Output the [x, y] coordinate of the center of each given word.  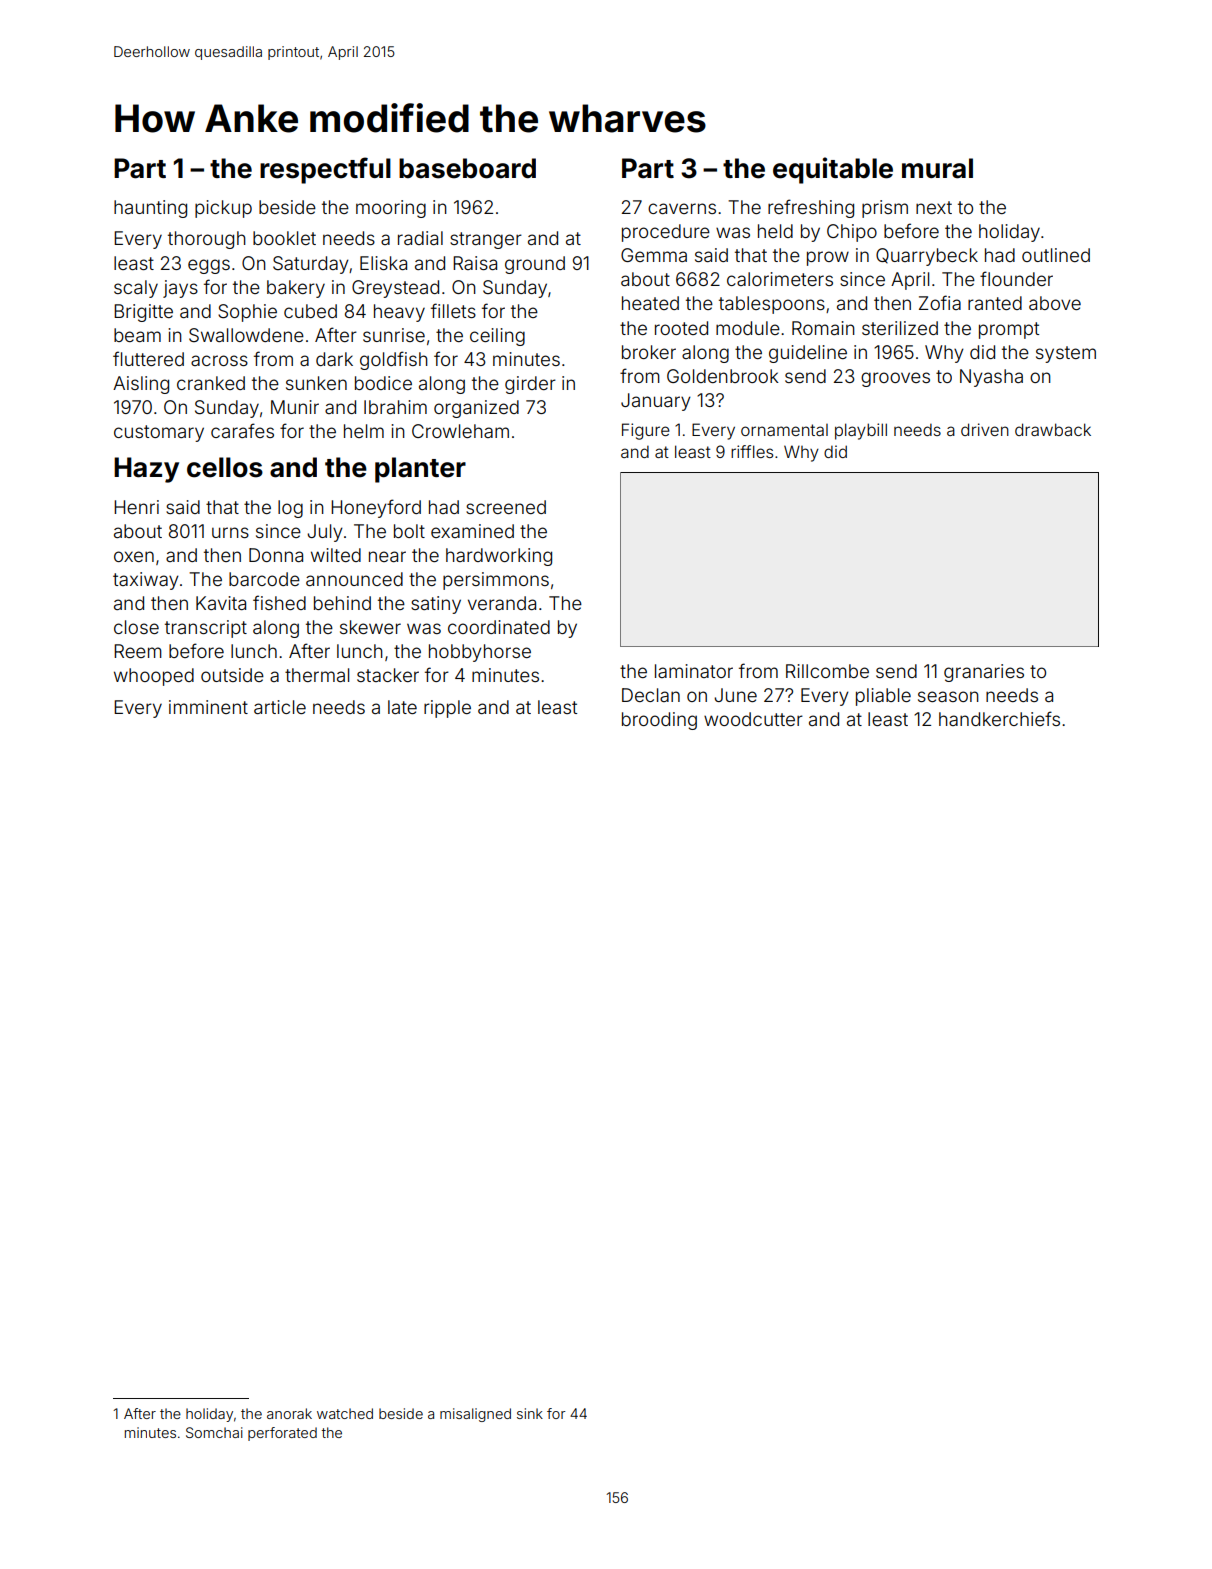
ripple [447, 709]
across [219, 360]
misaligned [475, 1415]
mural [937, 168]
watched [345, 1413]
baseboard [467, 168]
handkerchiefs [999, 718]
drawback [1053, 429]
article [280, 707]
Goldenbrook [723, 376]
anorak [289, 1413]
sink [530, 1413]
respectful [325, 170]
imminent [208, 707]
